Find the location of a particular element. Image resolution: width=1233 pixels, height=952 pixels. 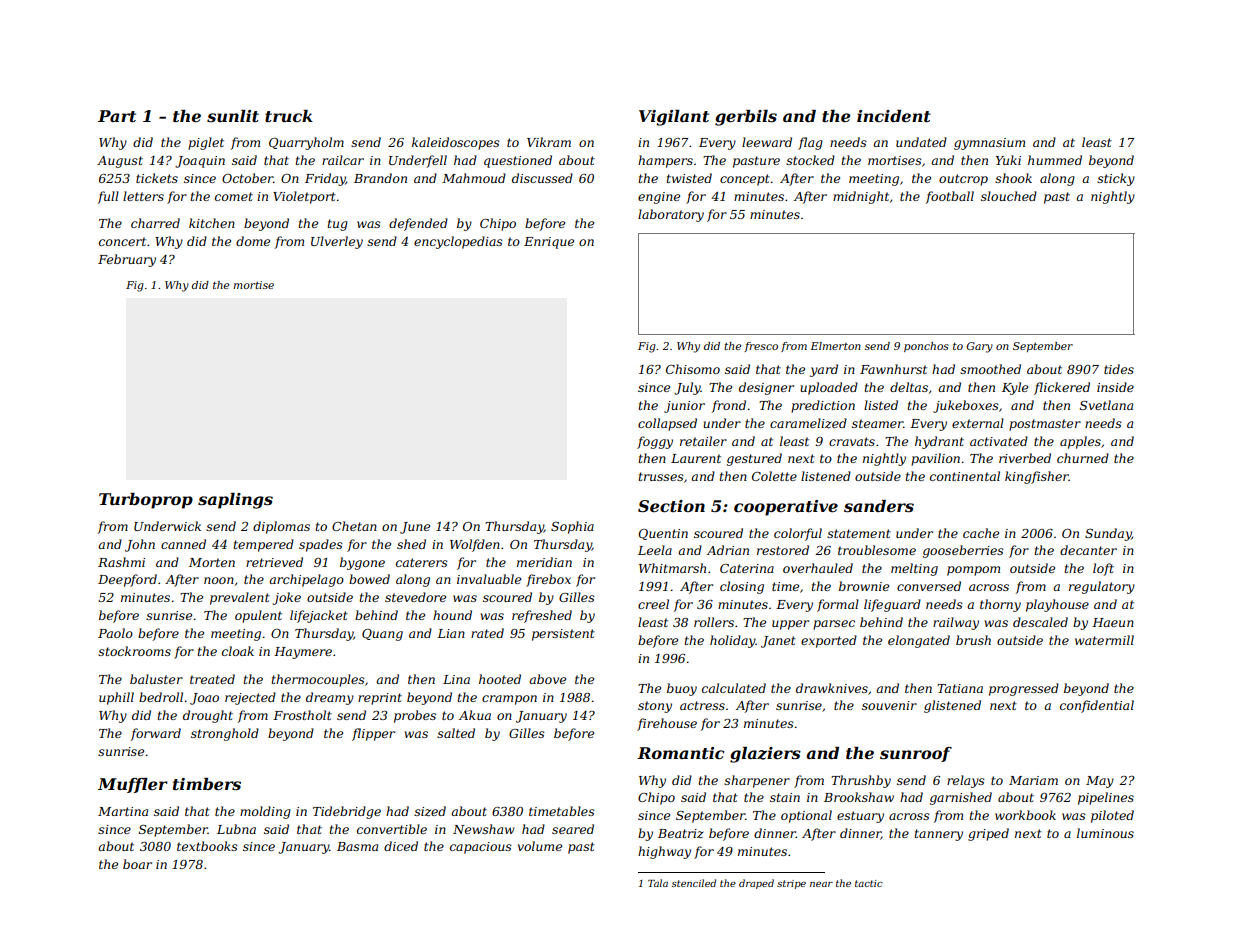

descaled is located at coordinates (1040, 622).
